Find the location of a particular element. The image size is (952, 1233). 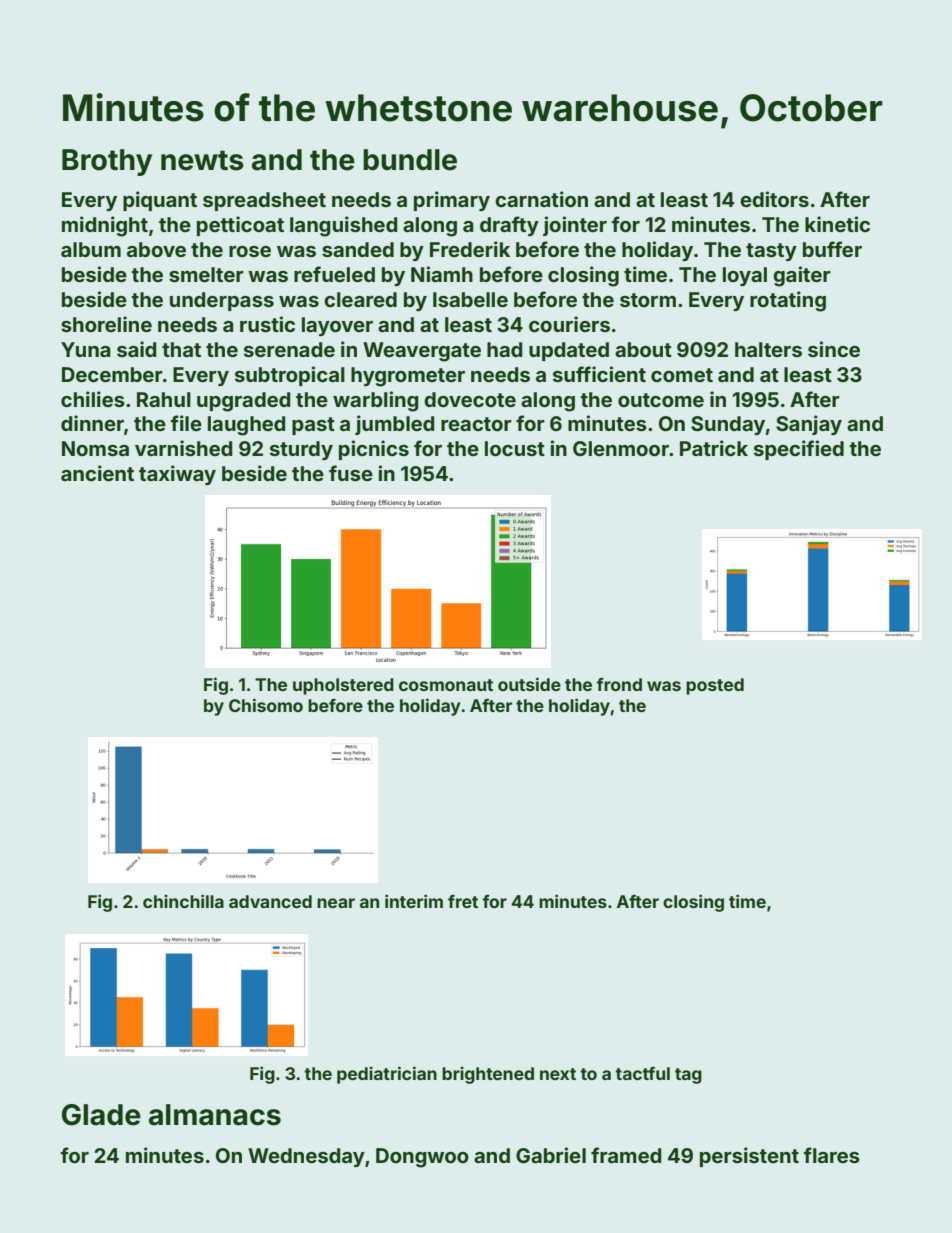

fret is located at coordinates (463, 901).
